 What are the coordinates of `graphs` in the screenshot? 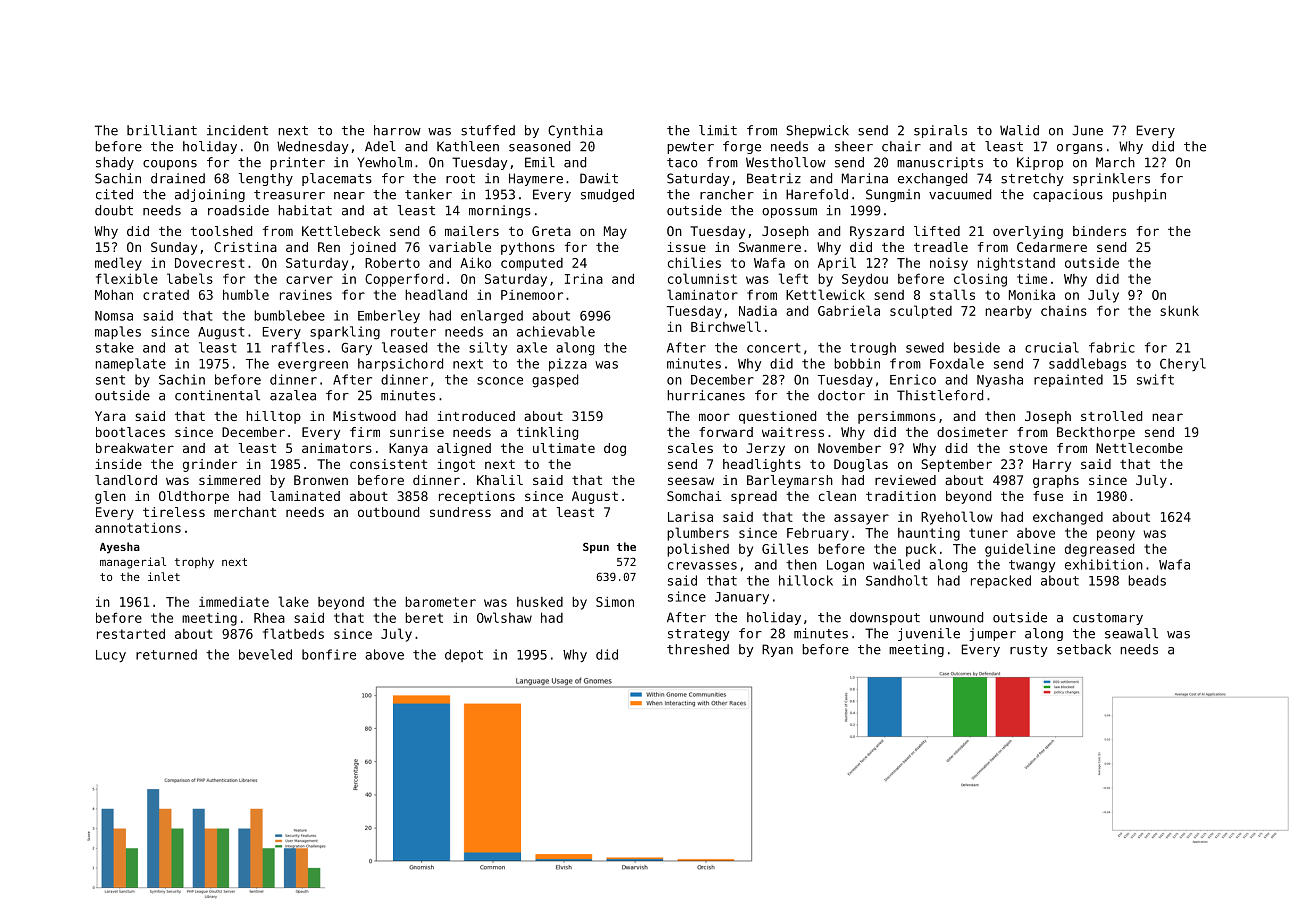 It's located at (1056, 481).
